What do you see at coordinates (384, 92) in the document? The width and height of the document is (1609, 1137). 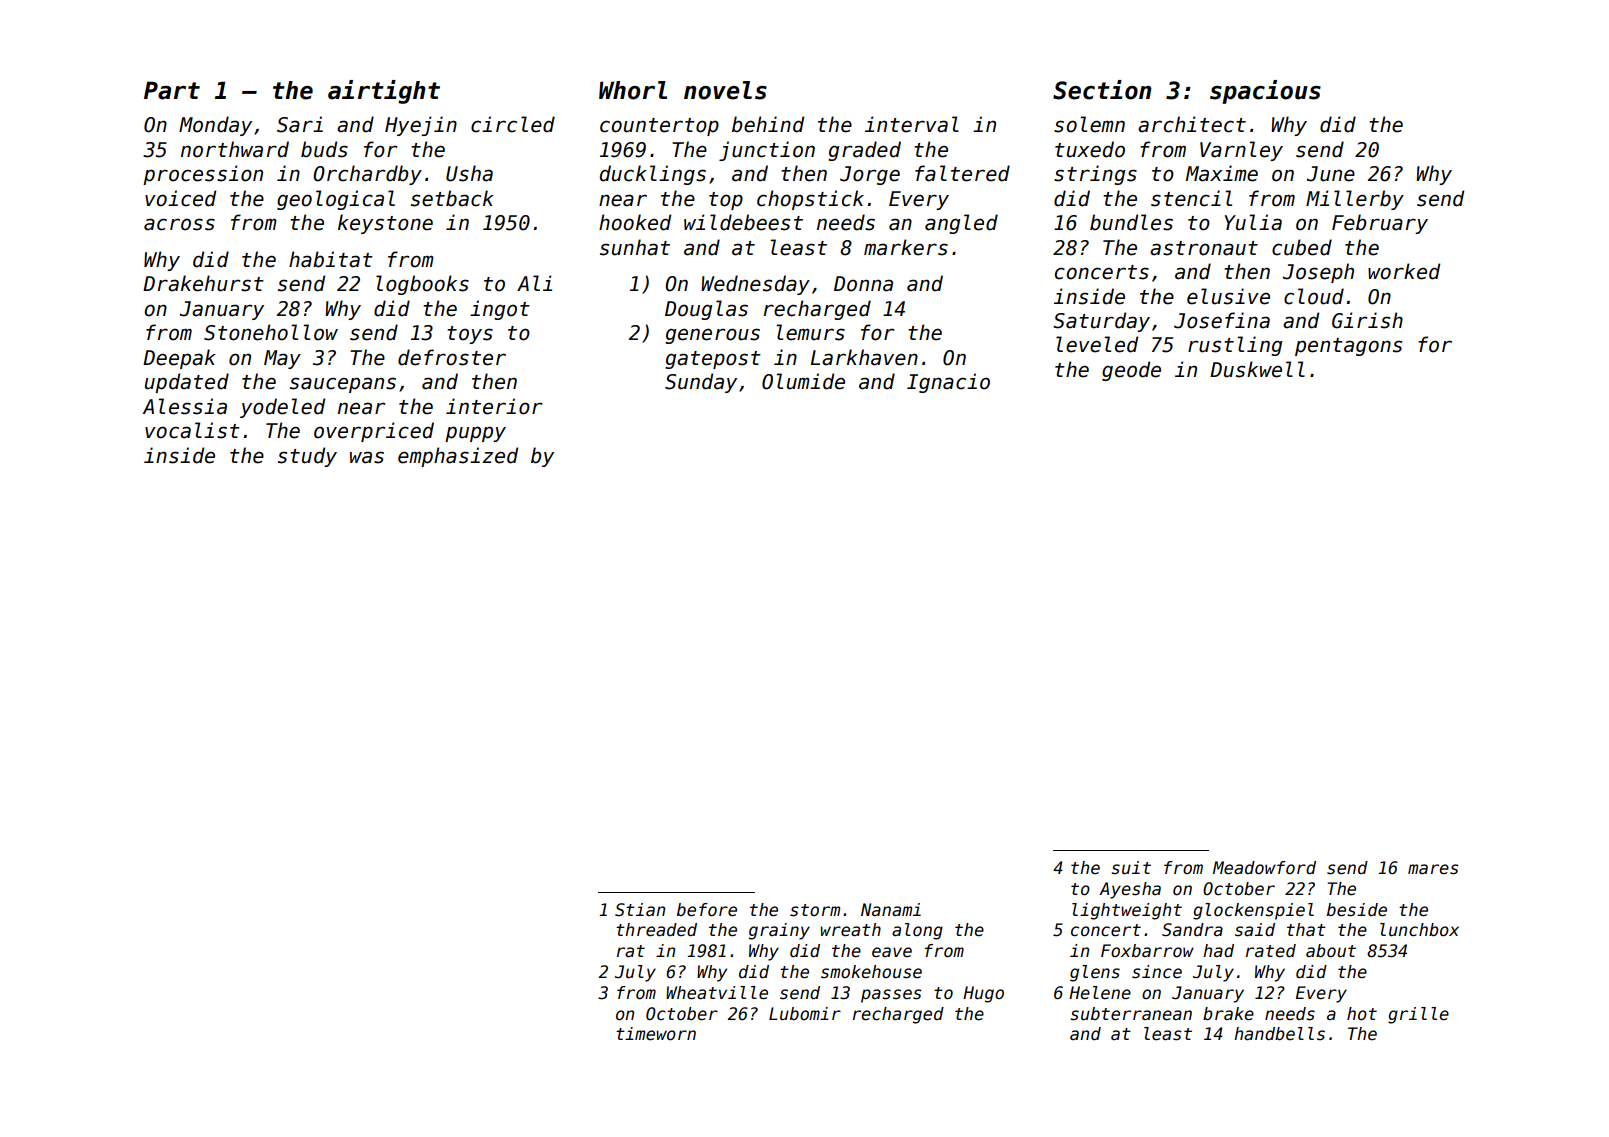 I see `airtight` at bounding box center [384, 92].
